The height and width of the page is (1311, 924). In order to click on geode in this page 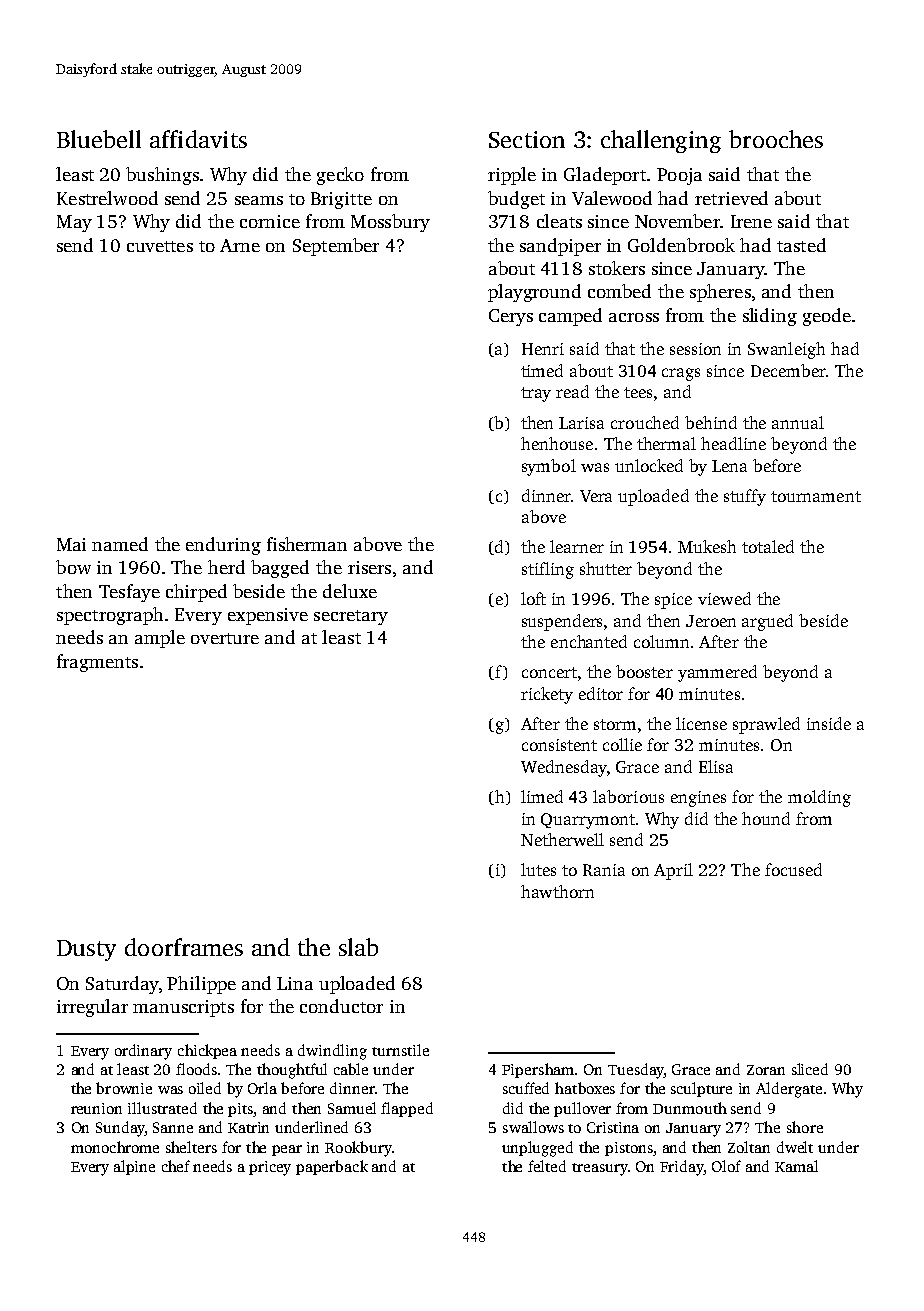, I will do `click(827, 317)`.
